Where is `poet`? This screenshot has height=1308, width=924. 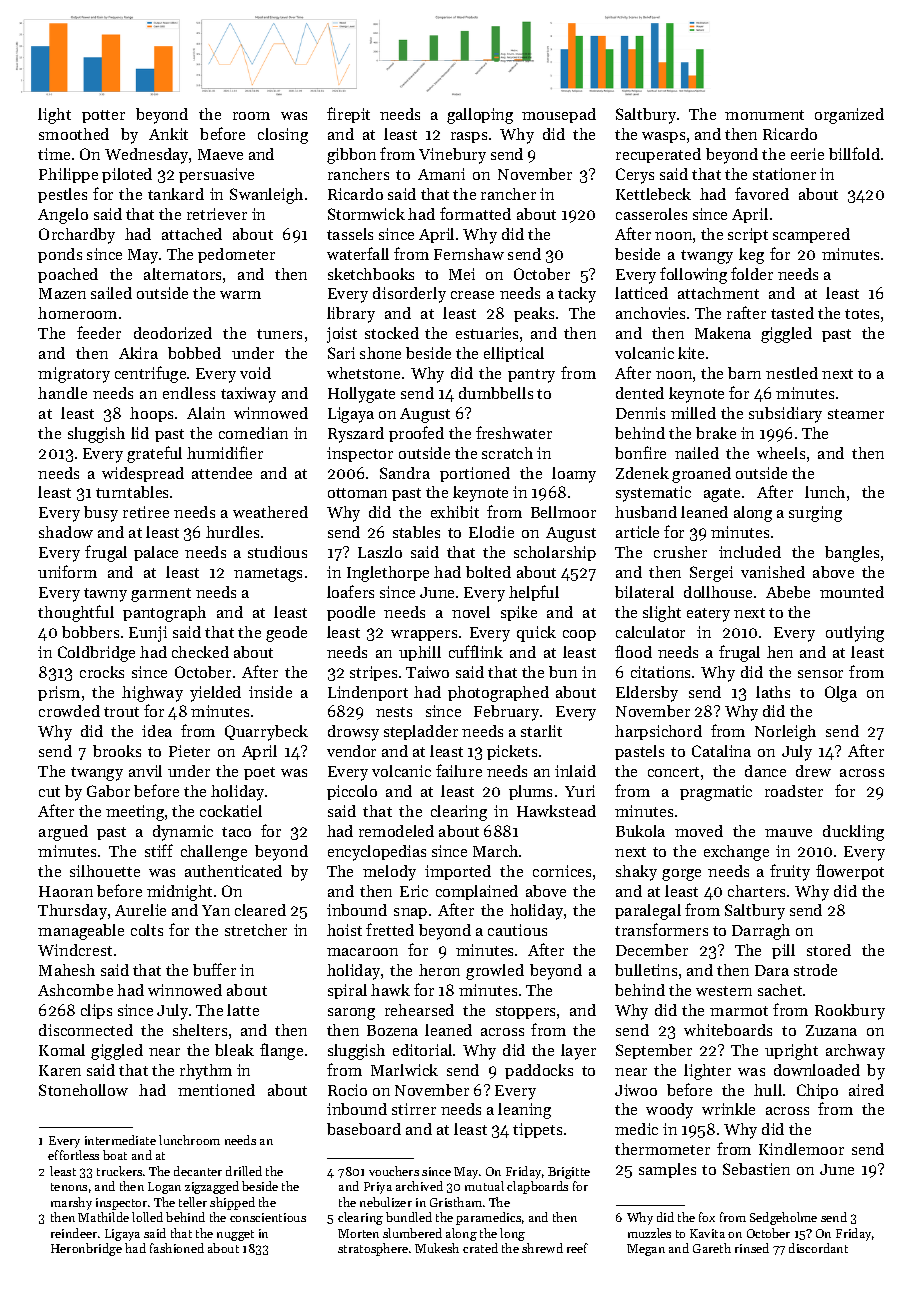
poet is located at coordinates (259, 773).
